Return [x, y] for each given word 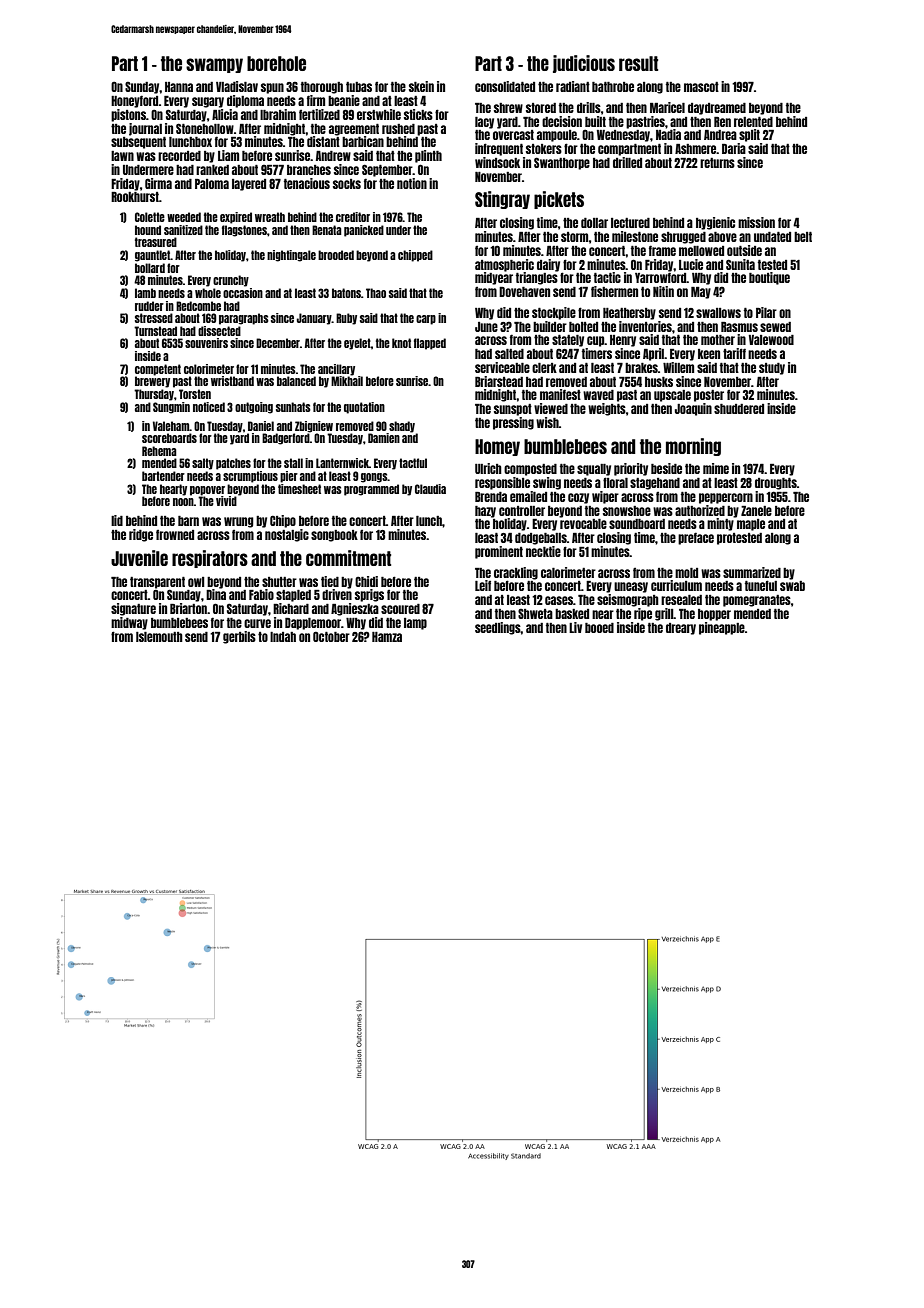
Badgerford [286, 439]
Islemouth [159, 637]
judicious [584, 64]
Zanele [756, 511]
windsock [497, 162]
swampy [214, 65]
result [638, 63]
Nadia [668, 134]
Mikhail [347, 381]
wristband [232, 381]
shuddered [739, 409]
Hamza [387, 637]
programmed [371, 490]
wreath [270, 217]
